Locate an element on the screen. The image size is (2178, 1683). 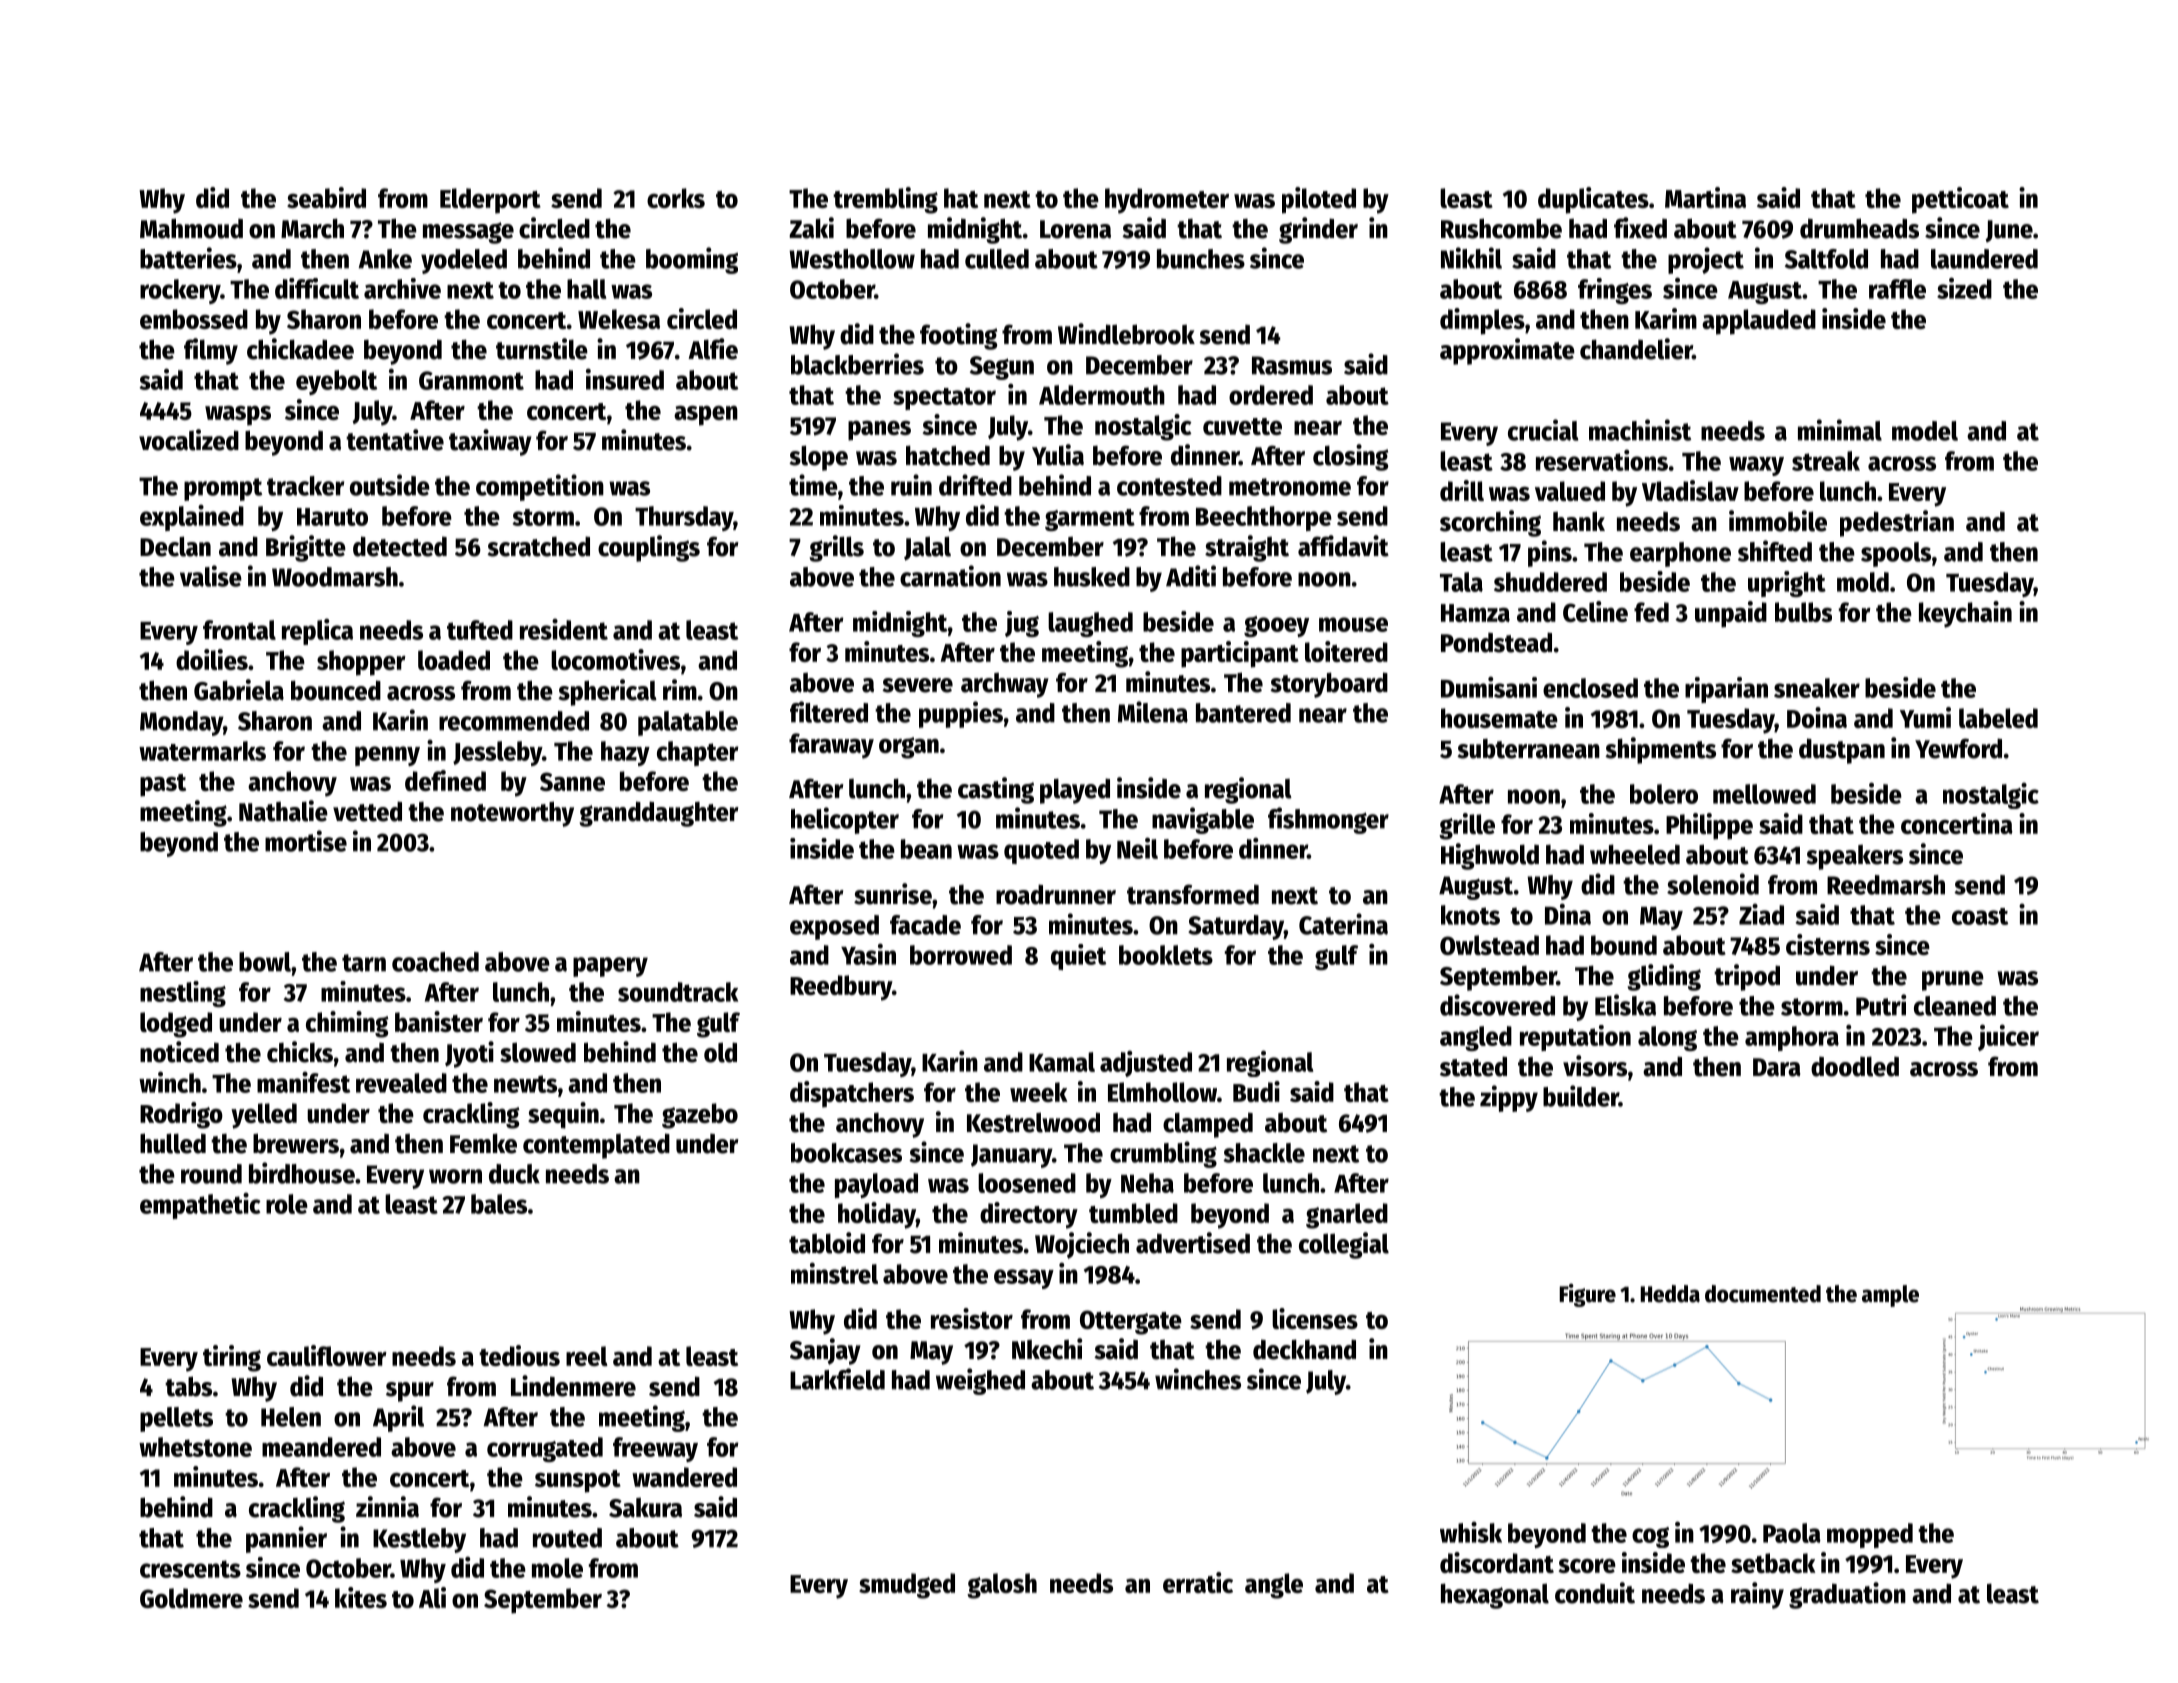
Neil is located at coordinates (1137, 848).
